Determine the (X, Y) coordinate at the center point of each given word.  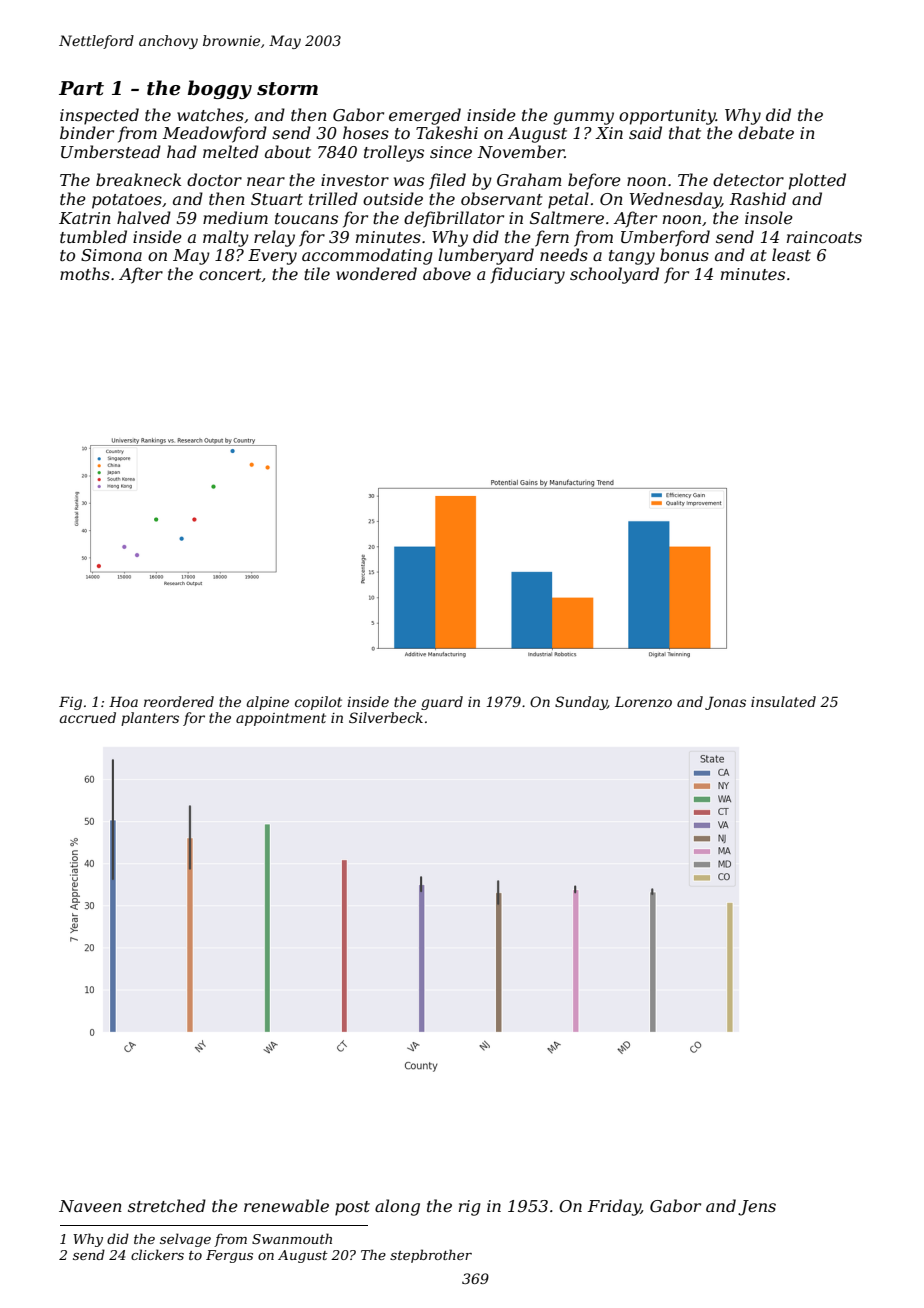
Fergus (229, 1256)
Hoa (123, 701)
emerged (425, 116)
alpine (268, 703)
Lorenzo (643, 702)
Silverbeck (386, 717)
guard (442, 703)
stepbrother (431, 1256)
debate (766, 132)
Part (81, 88)
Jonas (725, 703)
